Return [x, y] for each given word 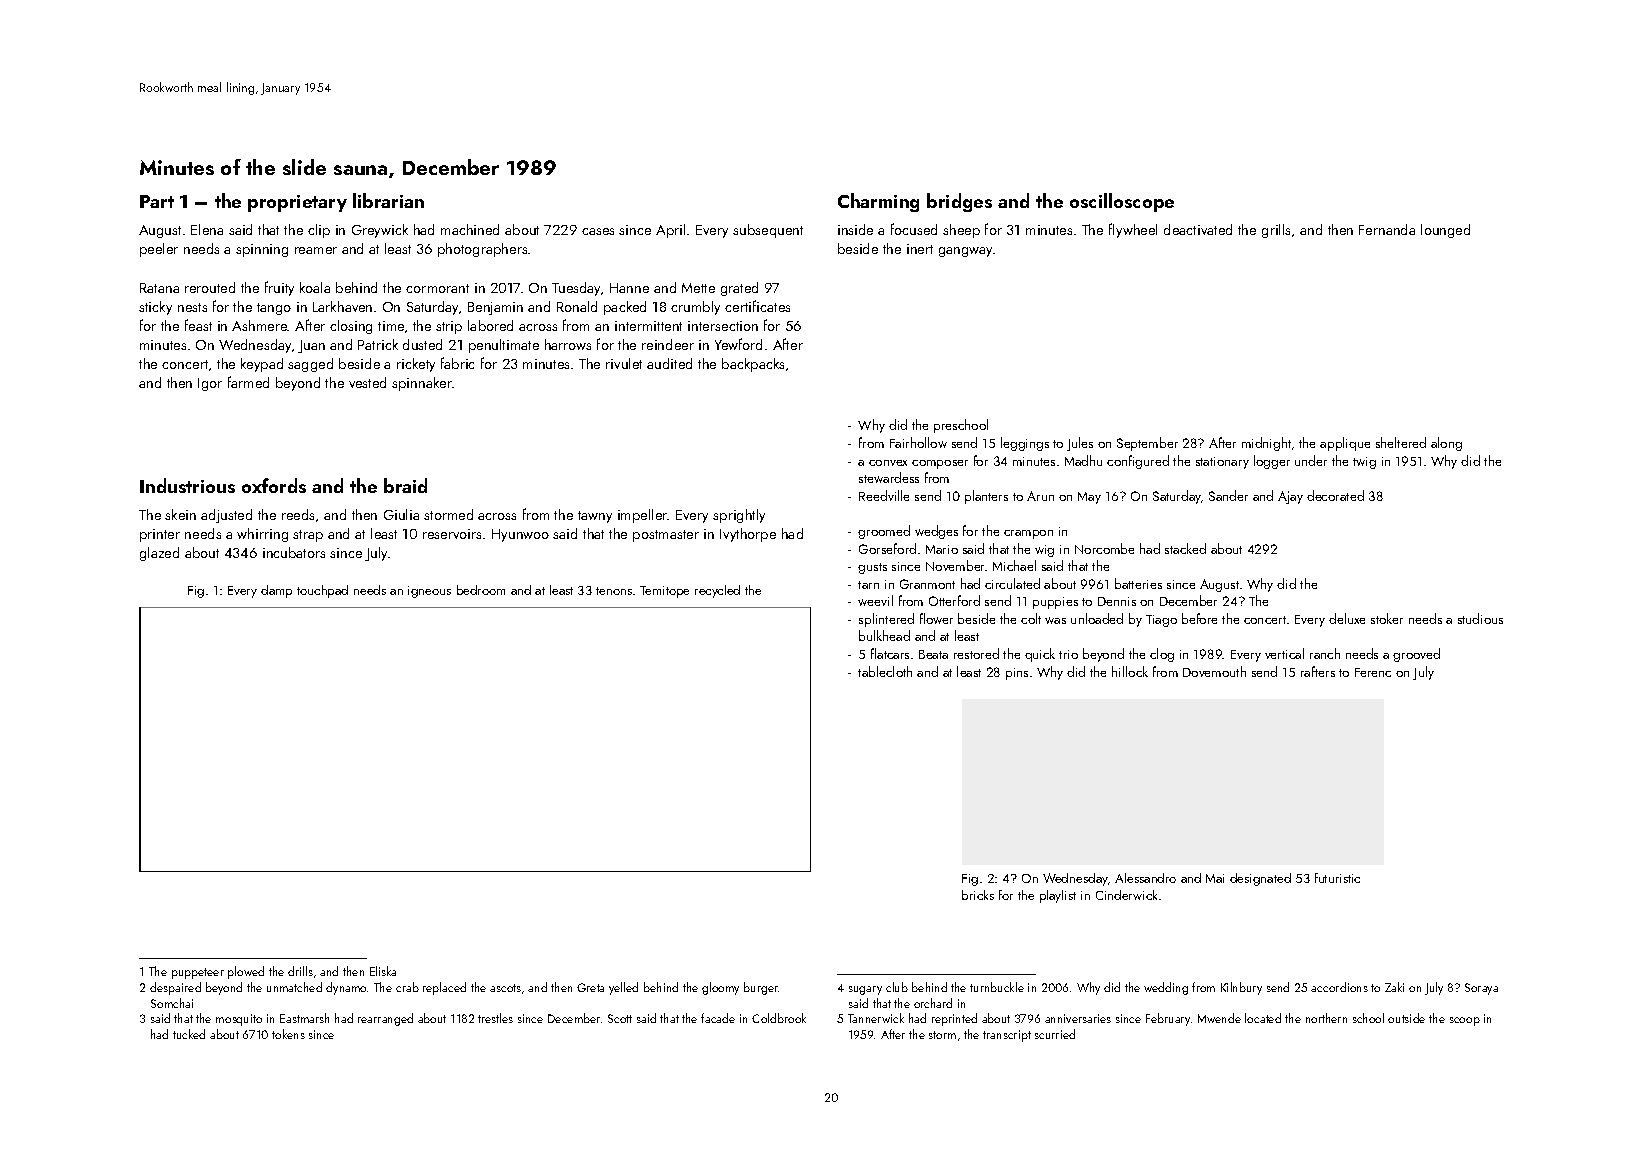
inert [920, 249]
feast [198, 325]
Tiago [1161, 621]
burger [761, 988]
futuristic [1337, 878]
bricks [978, 895]
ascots [505, 988]
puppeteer [198, 973]
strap [308, 536]
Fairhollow [918, 442]
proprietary [297, 203]
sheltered [1401, 442]
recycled [717, 591]
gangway [966, 252]
